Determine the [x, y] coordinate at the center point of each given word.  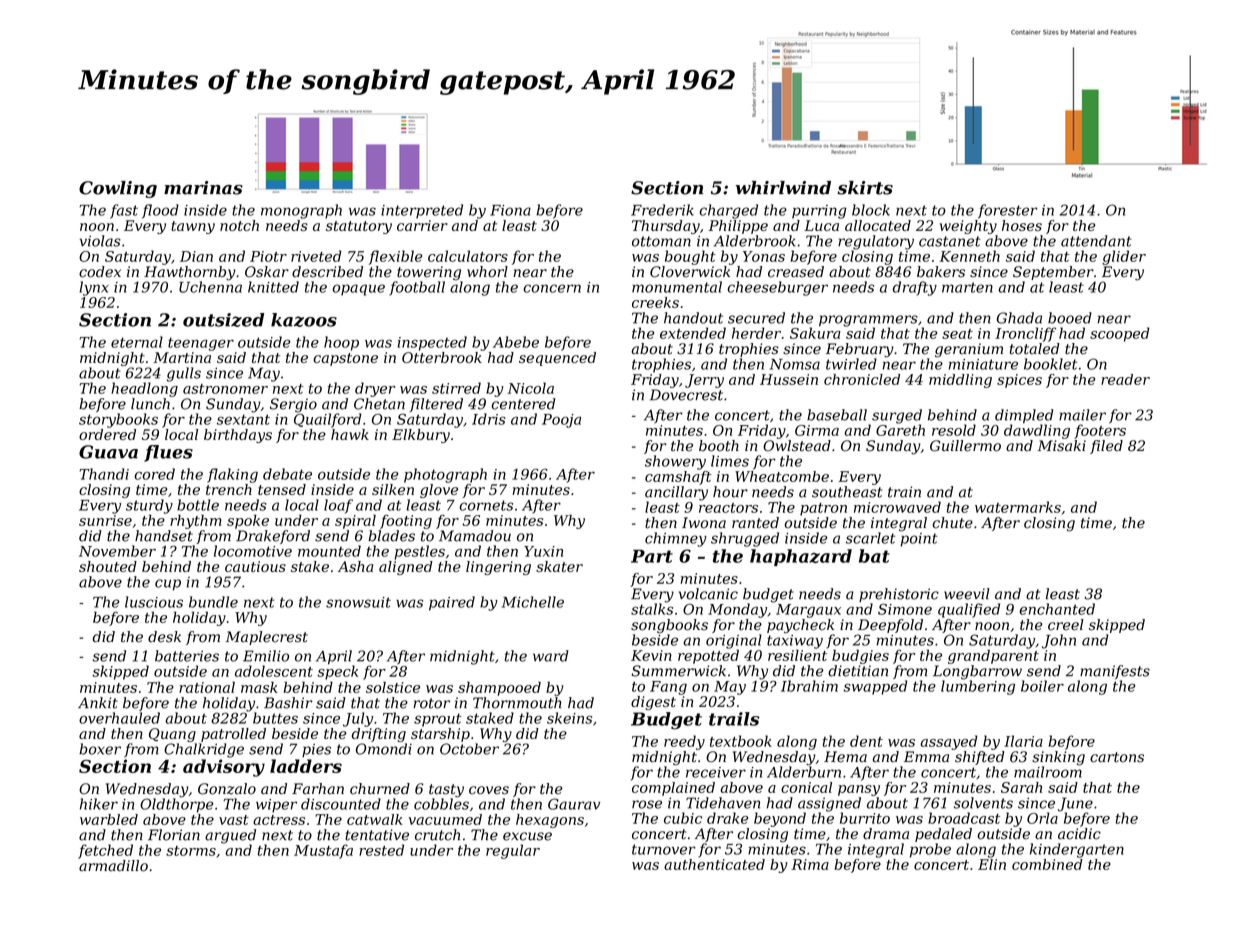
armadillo [113, 866]
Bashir [288, 703]
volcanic [708, 594]
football [417, 288]
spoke [248, 521]
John [1059, 641]
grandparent [993, 656]
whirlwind [783, 188]
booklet [1050, 364]
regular [513, 851]
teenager [201, 344]
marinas [203, 188]
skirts [865, 188]
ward [550, 656]
